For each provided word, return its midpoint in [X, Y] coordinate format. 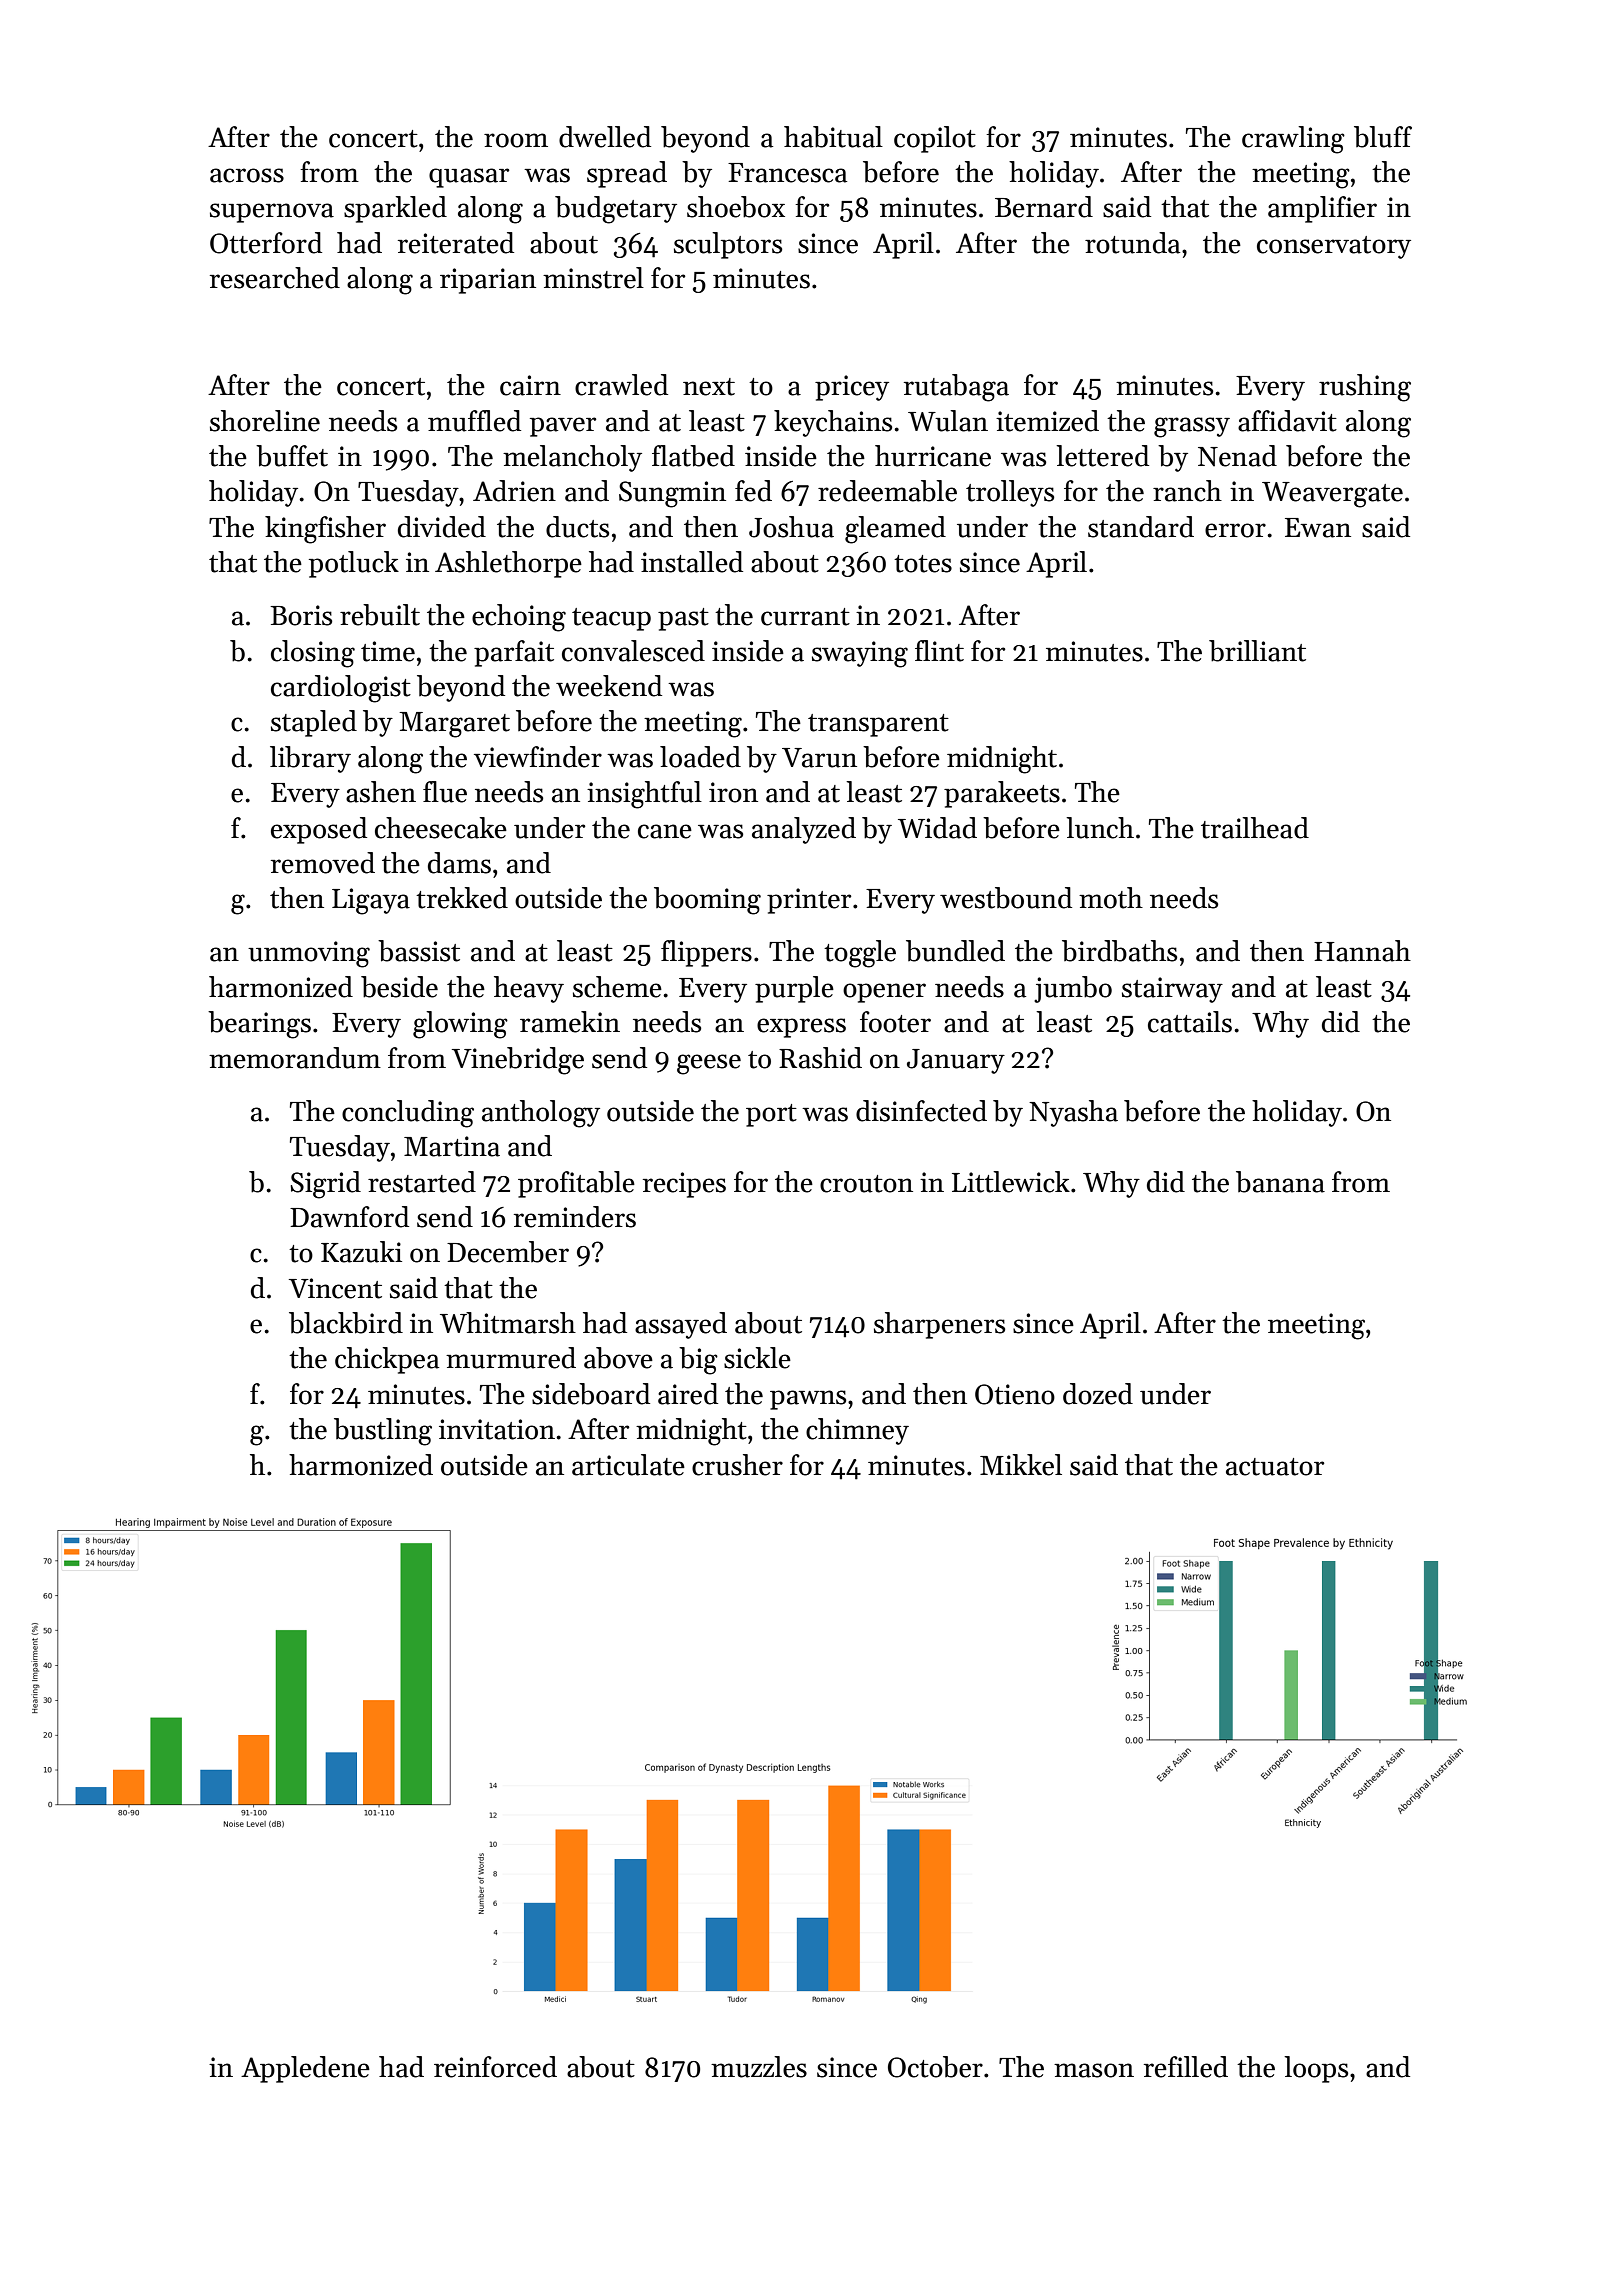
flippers [706, 953]
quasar [469, 178]
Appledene [305, 2069]
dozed [1098, 1394]
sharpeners [939, 1325]
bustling [383, 1432]
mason [1094, 2070]
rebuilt [380, 615]
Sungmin [672, 494]
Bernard [1044, 207]
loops [1316, 2069]
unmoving [309, 954]
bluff [1383, 137]
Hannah [1362, 951]
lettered [1102, 456]
